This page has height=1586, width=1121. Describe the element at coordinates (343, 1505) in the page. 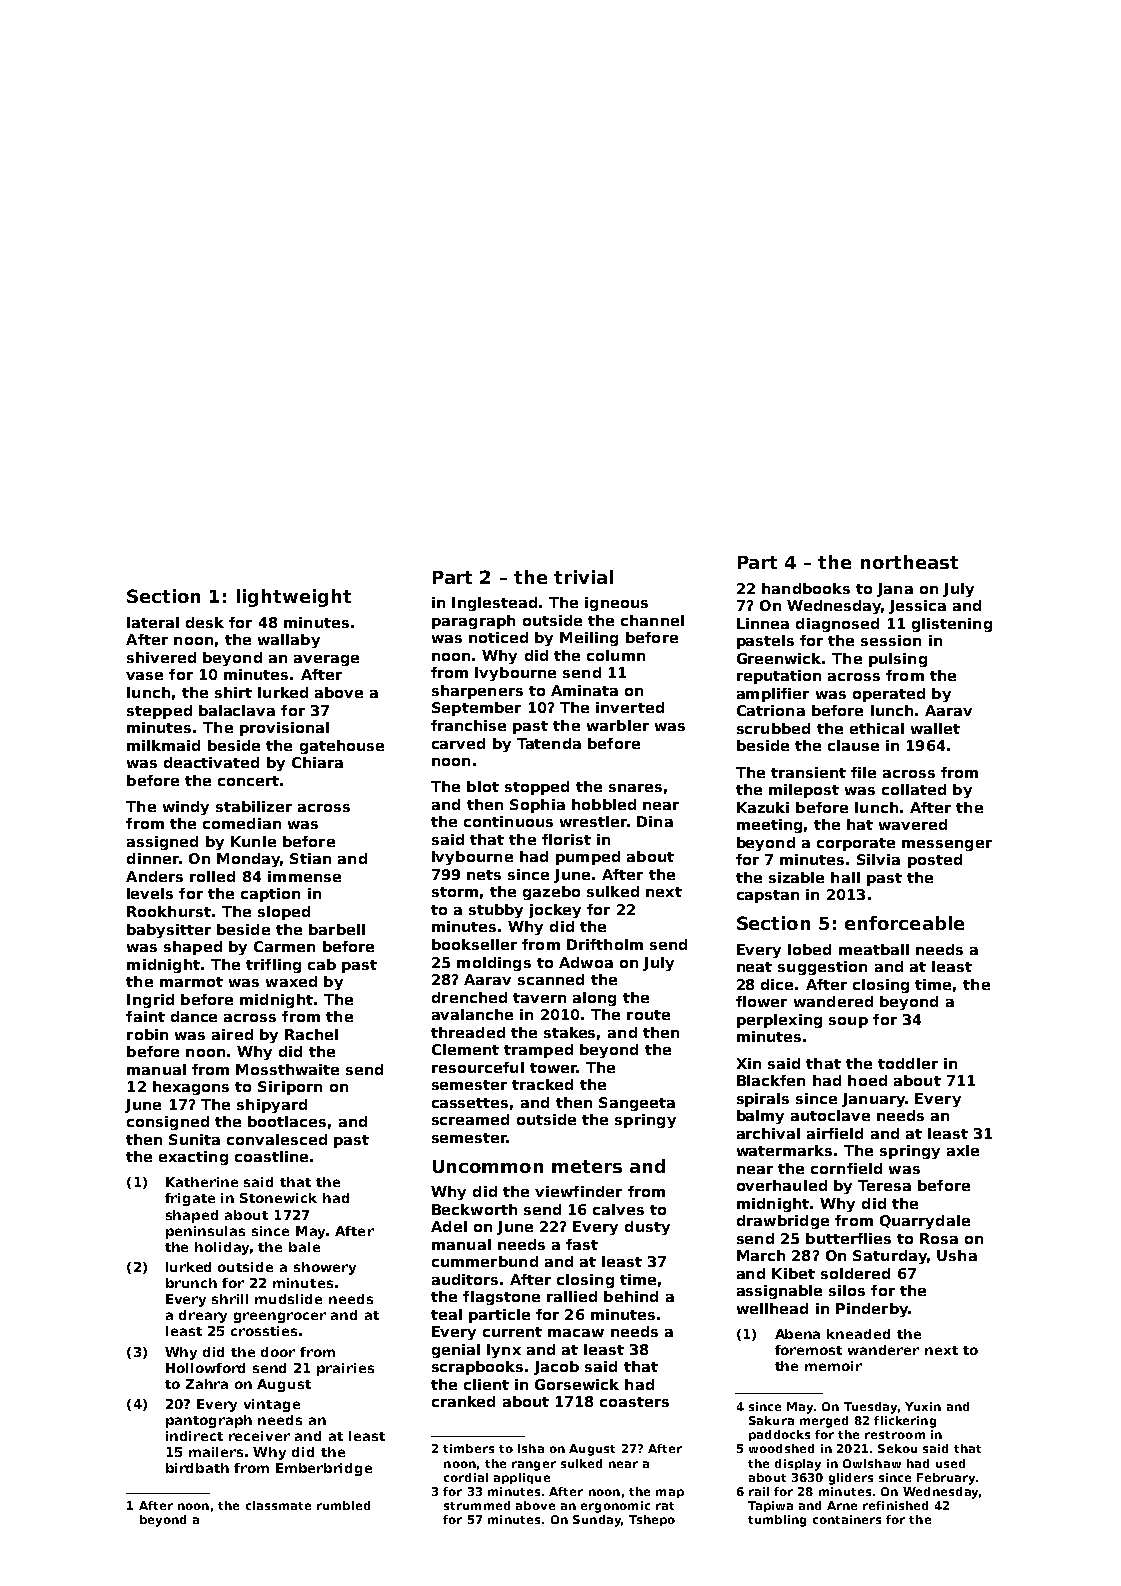

I see `rumbled` at that location.
